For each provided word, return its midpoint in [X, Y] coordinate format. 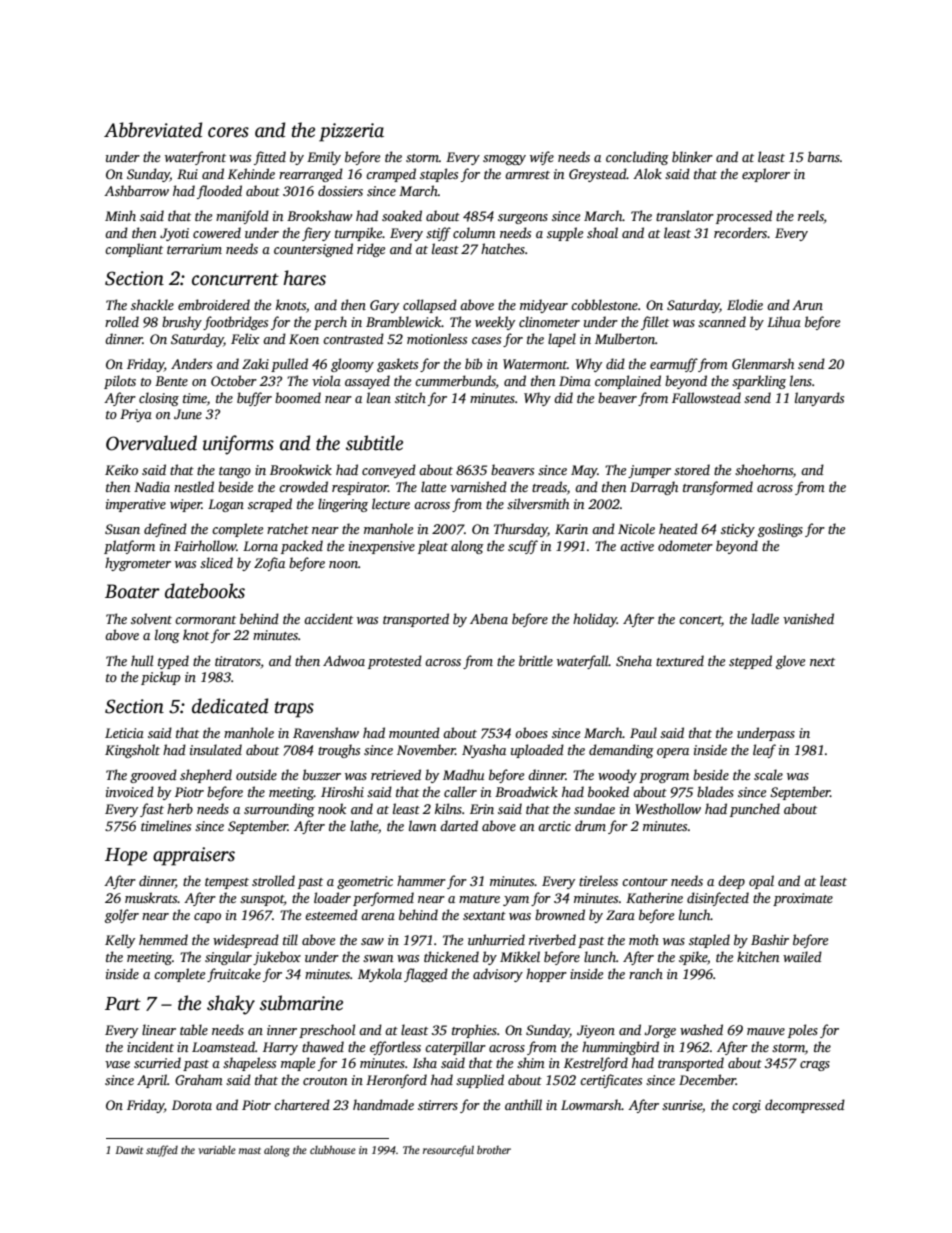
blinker [692, 156]
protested [395, 662]
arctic [554, 826]
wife [542, 158]
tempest [227, 883]
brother [494, 1150]
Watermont [535, 364]
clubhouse [333, 1149]
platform [129, 547]
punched [755, 810]
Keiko [121, 469]
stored [692, 469]
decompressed [805, 1106]
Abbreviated [153, 130]
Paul [643, 732]
